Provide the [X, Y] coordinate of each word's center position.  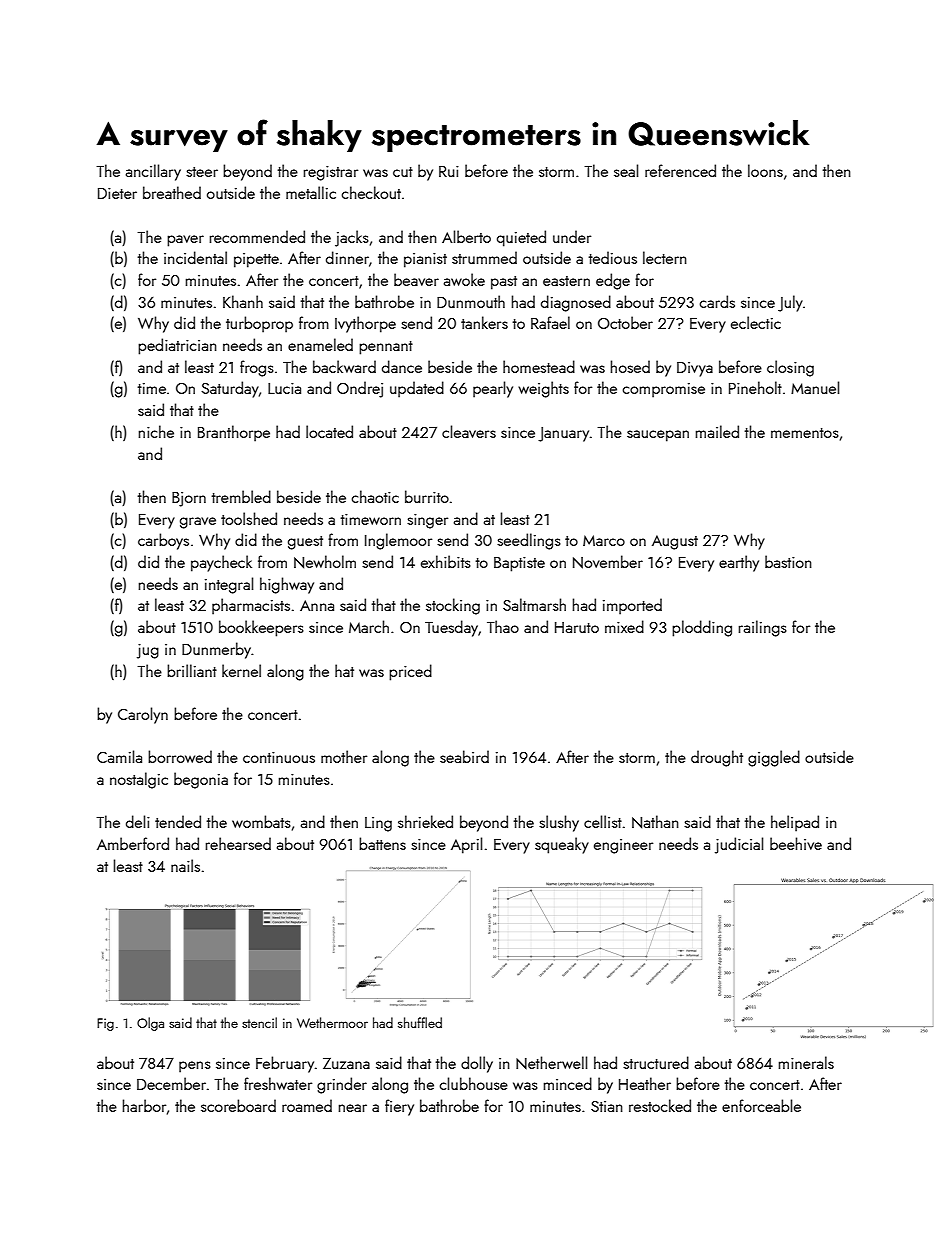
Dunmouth [471, 301]
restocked [660, 1105]
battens [382, 843]
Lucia [284, 388]
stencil [259, 1022]
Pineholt [755, 387]
